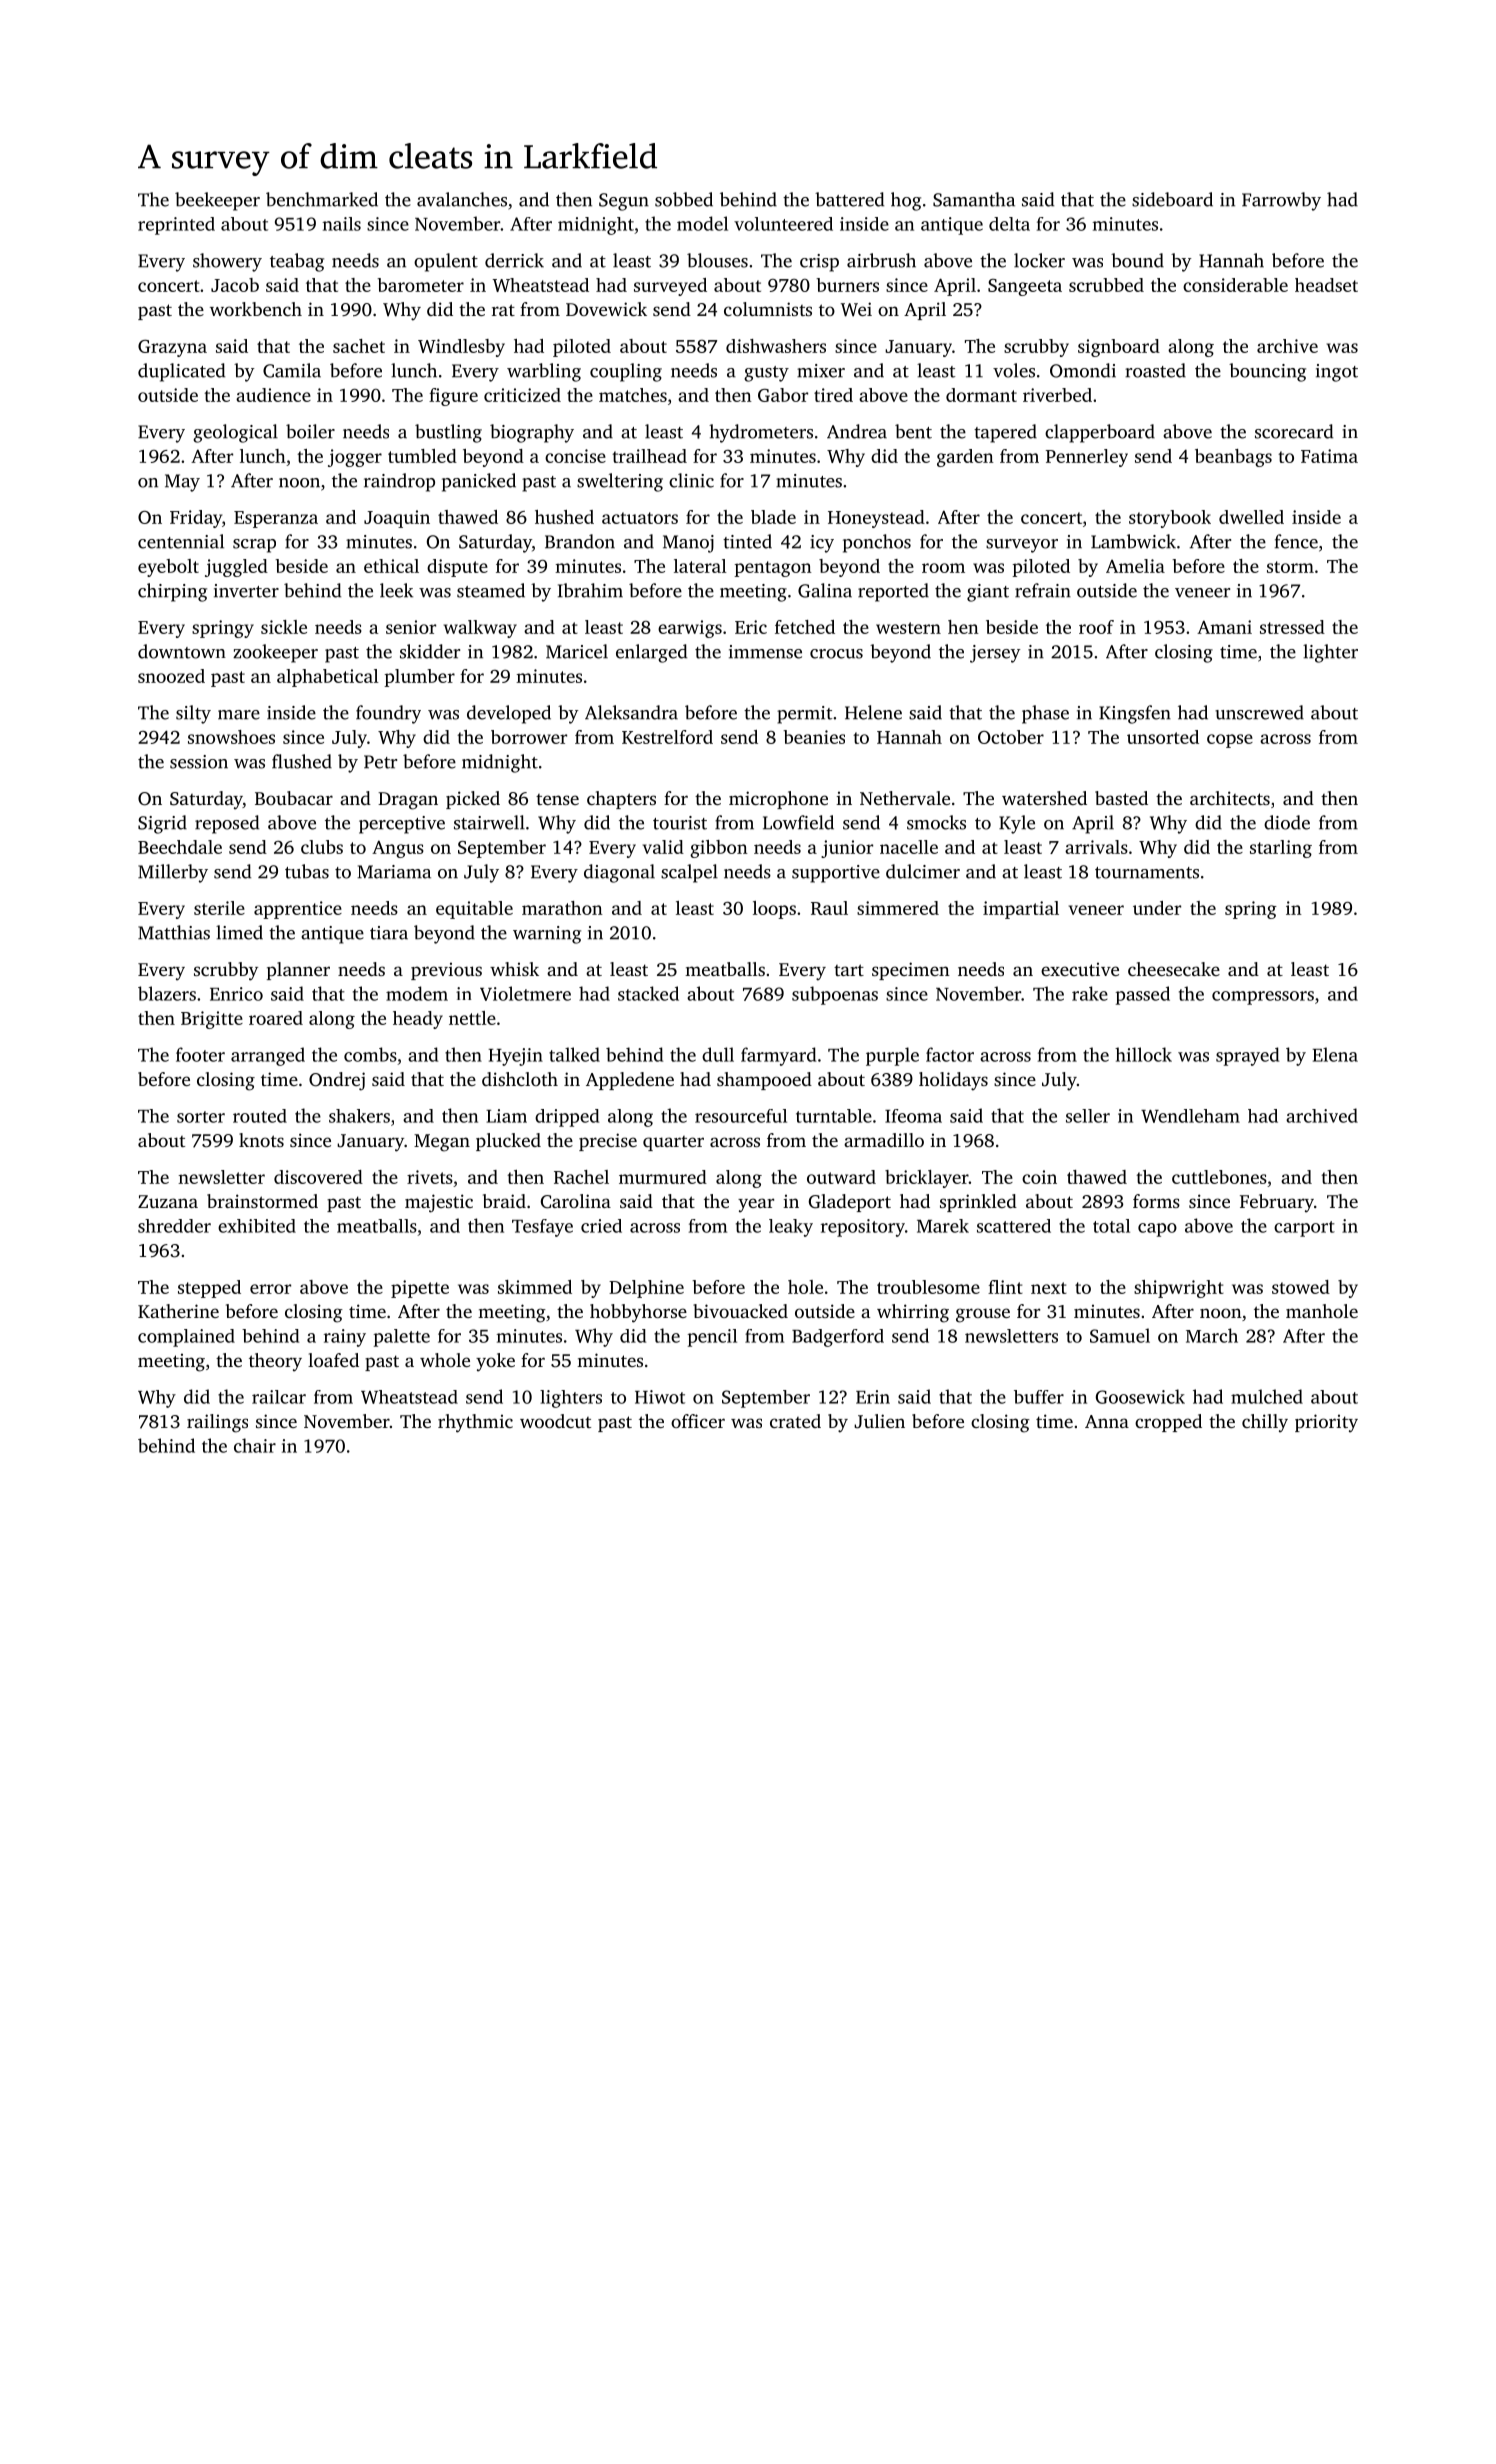 The image size is (1496, 2464). What do you see at coordinates (182, 483) in the screenshot?
I see `May` at bounding box center [182, 483].
